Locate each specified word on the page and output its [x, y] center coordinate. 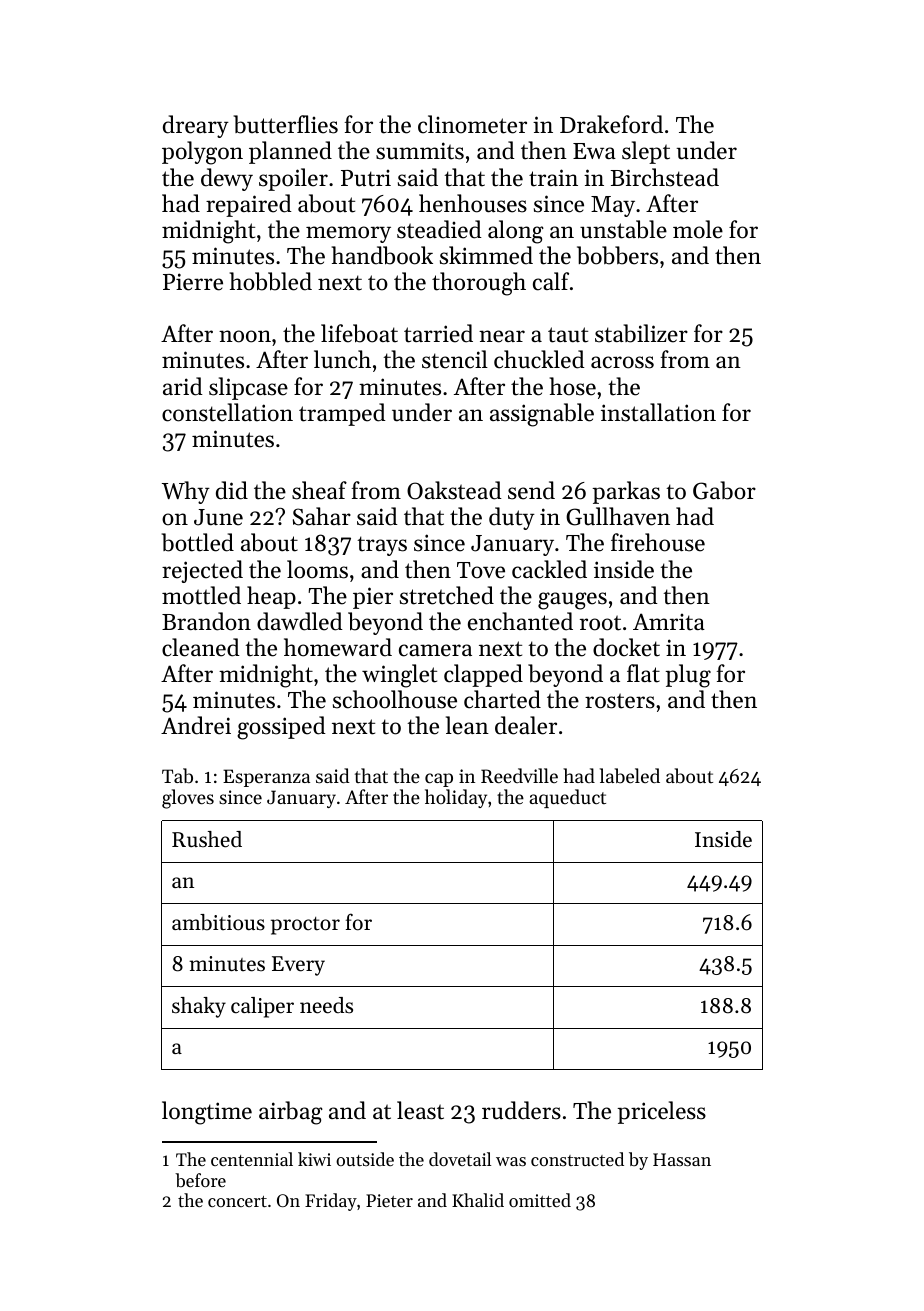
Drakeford [611, 124]
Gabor [724, 490]
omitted [540, 1200]
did [232, 490]
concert [237, 1201]
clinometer [472, 124]
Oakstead [454, 490]
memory [348, 234]
